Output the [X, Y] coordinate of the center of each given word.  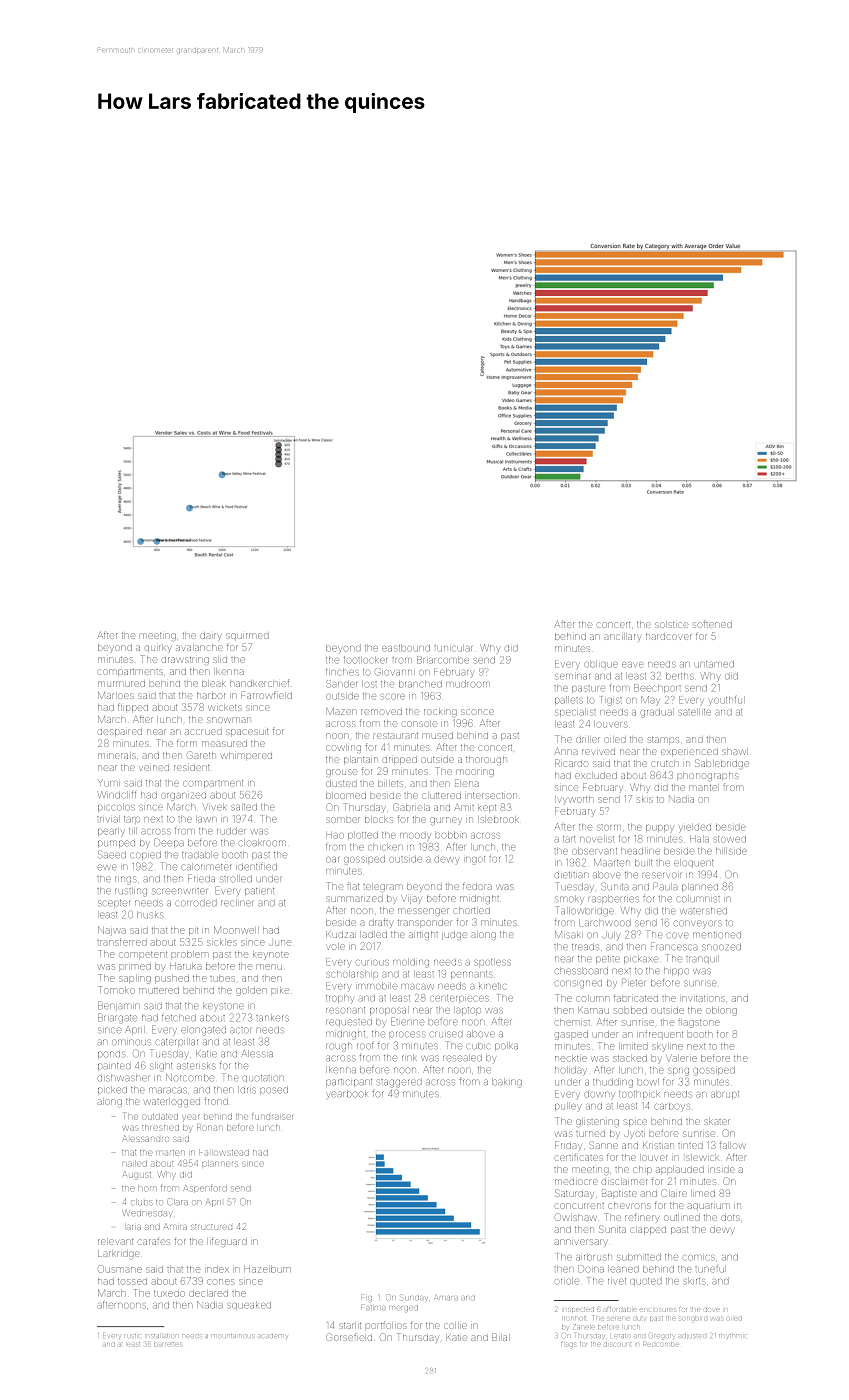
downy [599, 1095]
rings [125, 880]
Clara [178, 1202]
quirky [158, 648]
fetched [179, 1017]
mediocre [576, 1182]
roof [365, 1045]
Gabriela [411, 808]
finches [342, 672]
